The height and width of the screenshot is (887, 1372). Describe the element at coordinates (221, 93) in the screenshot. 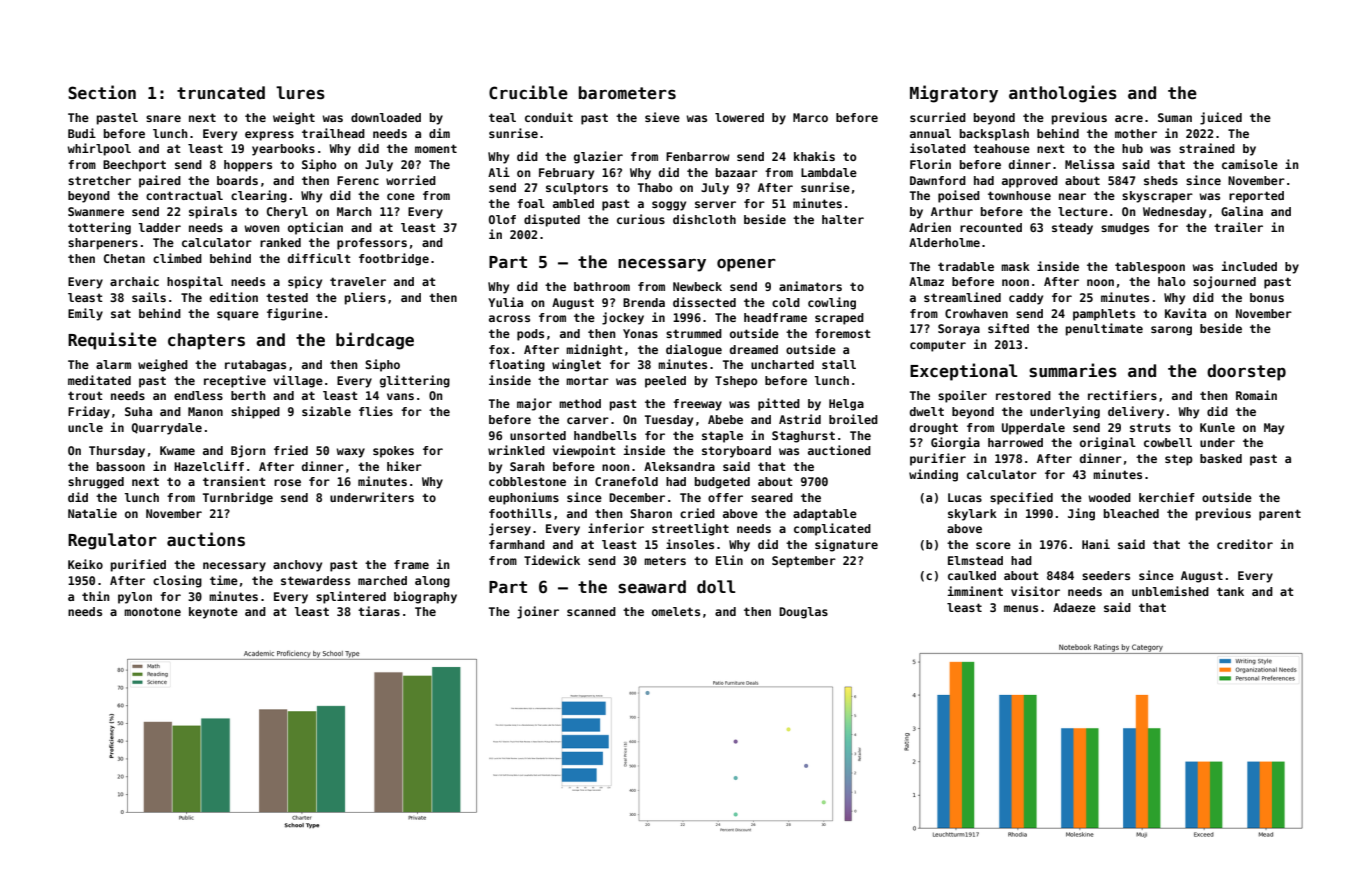

I see `truncated` at that location.
